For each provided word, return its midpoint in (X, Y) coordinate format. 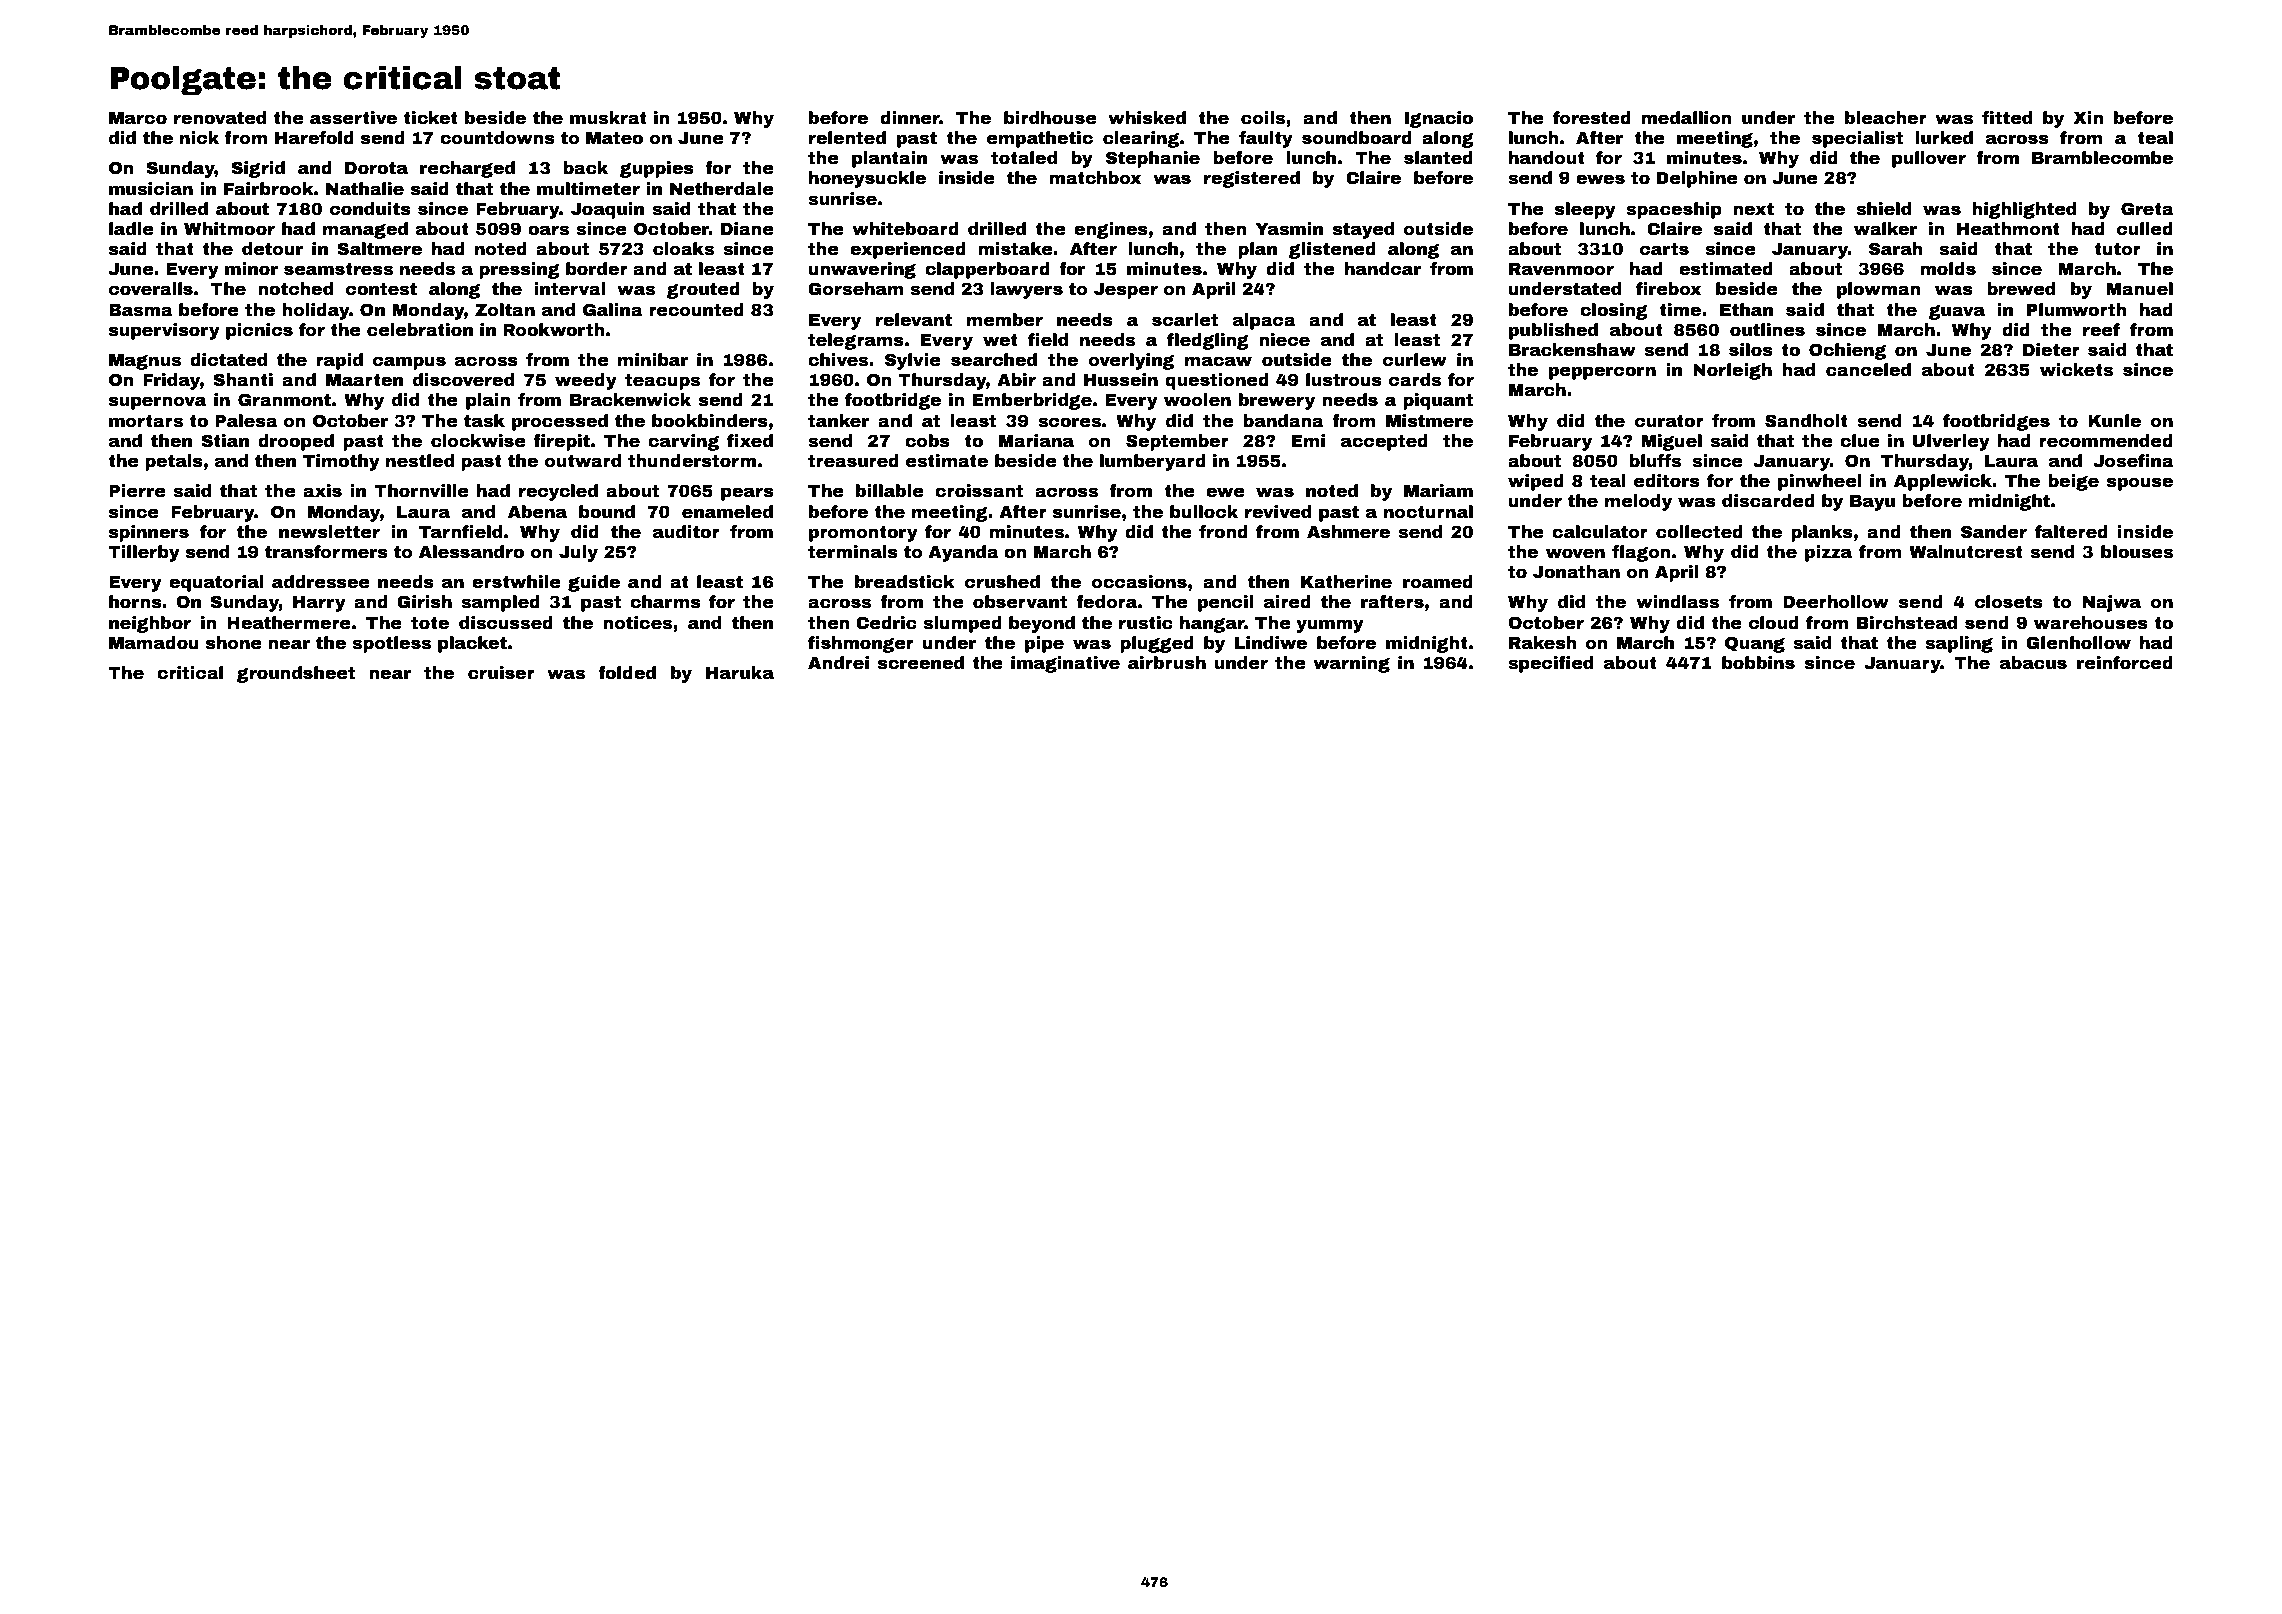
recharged (467, 169)
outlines (1767, 330)
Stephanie (1153, 159)
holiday (315, 311)
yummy (1330, 626)
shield (1883, 209)
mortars (146, 421)
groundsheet (296, 674)
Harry (319, 604)
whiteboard (905, 229)
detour (272, 249)
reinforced (2125, 663)
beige (2073, 482)
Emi (1308, 440)
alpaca (1264, 321)
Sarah (1895, 249)
